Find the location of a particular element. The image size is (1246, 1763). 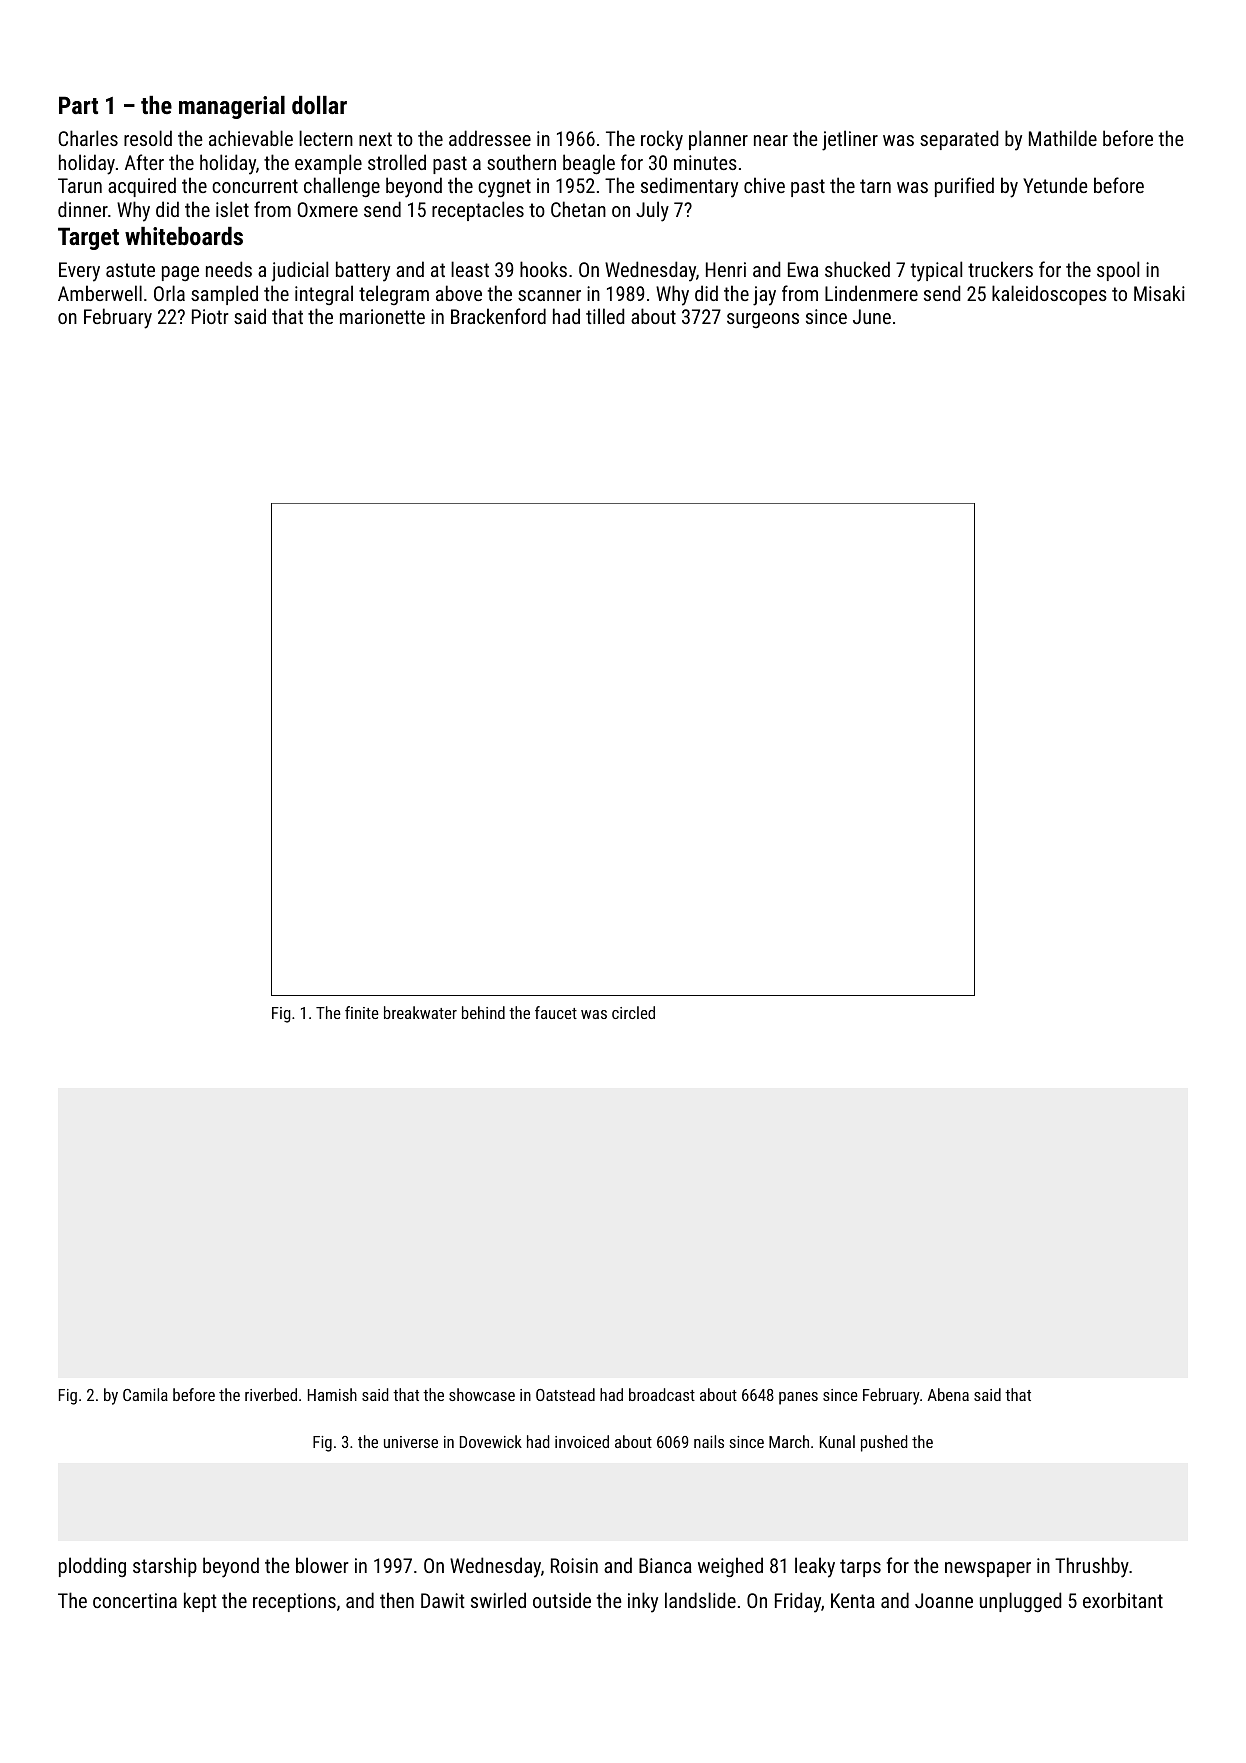

finite is located at coordinates (362, 1012).
